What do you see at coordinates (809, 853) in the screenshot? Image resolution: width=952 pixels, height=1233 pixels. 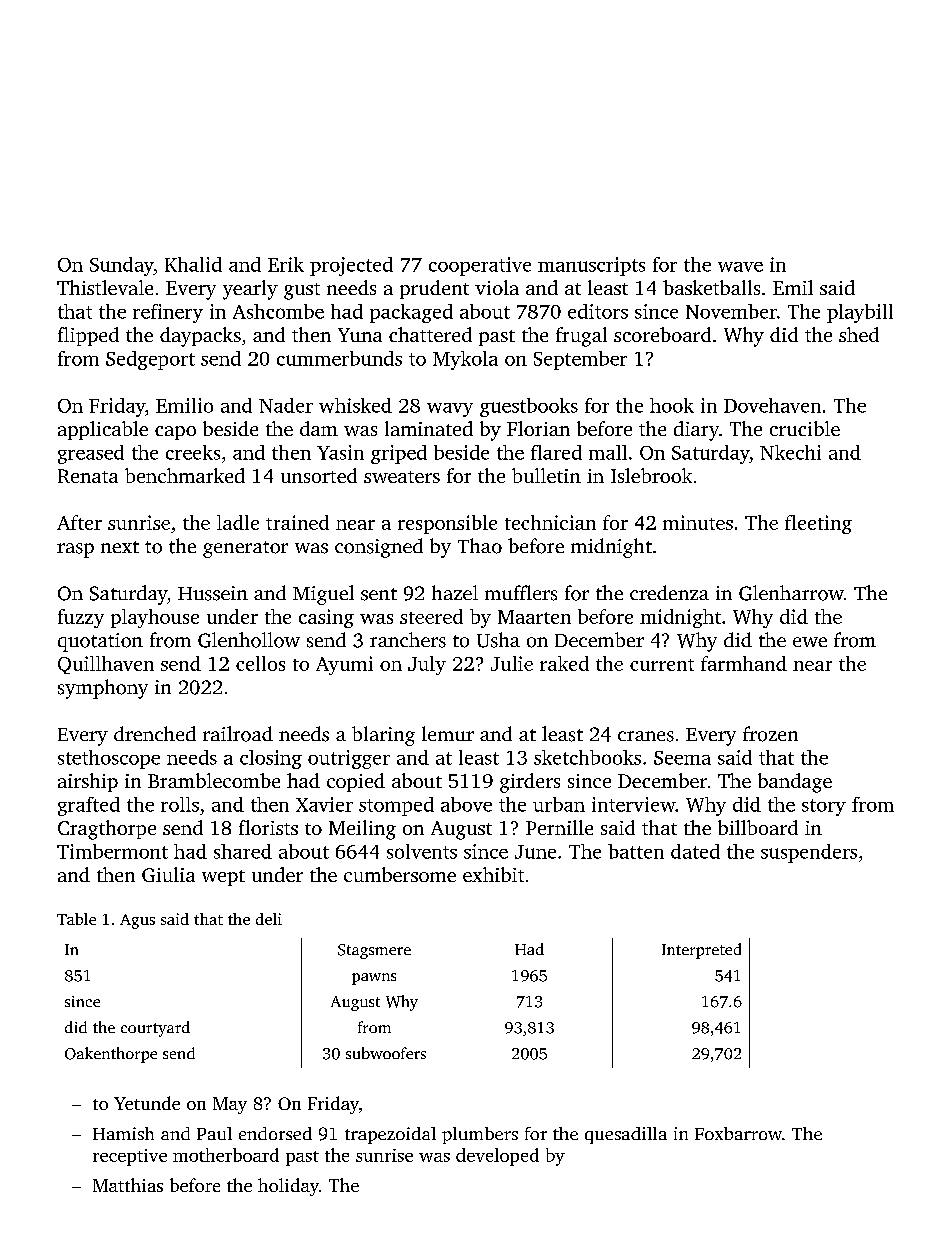 I see `suspenders` at bounding box center [809, 853].
